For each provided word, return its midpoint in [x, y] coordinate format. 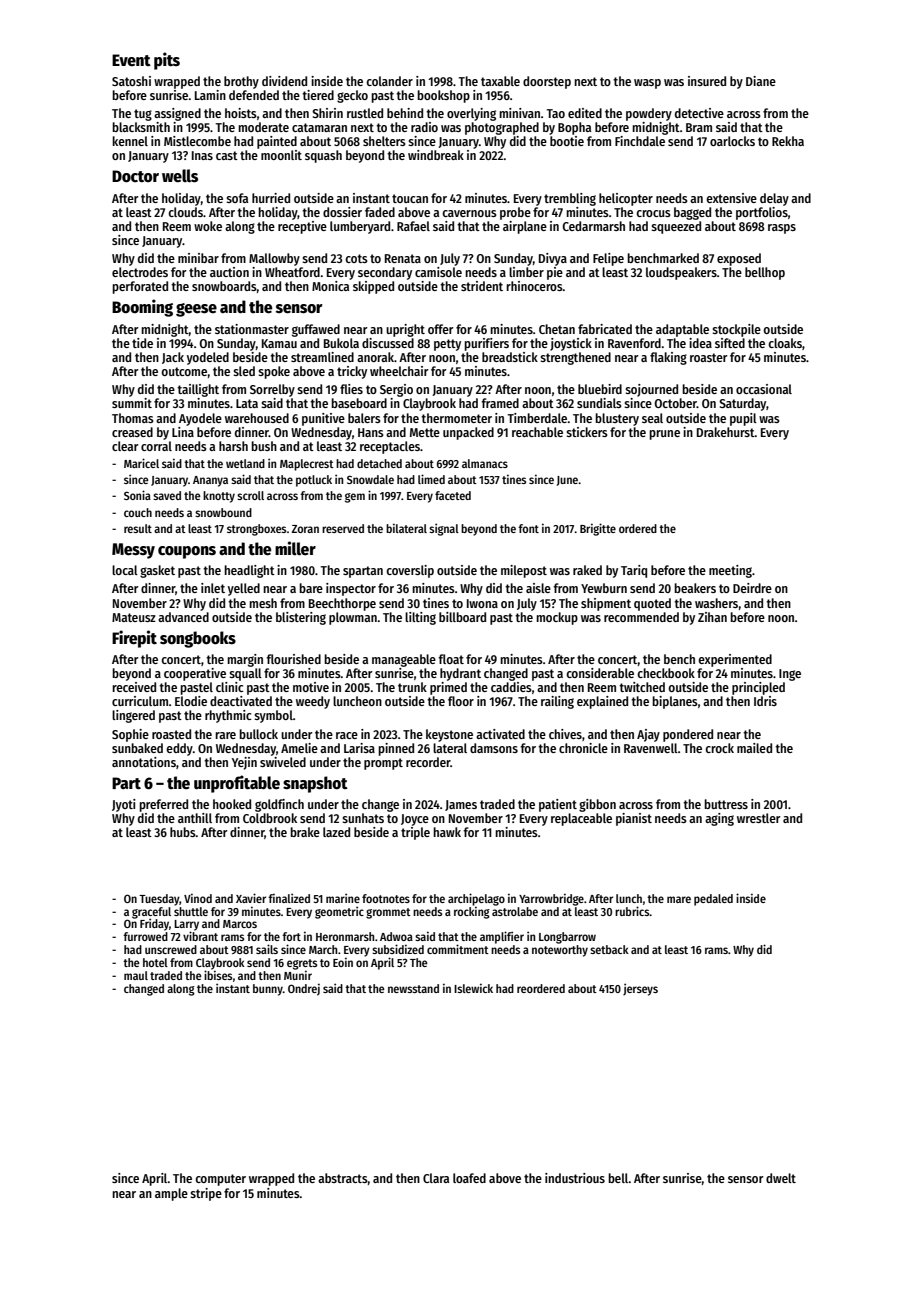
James [461, 805]
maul [136, 975]
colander [389, 81]
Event [131, 60]
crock [719, 748]
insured [707, 81]
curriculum [140, 701]
